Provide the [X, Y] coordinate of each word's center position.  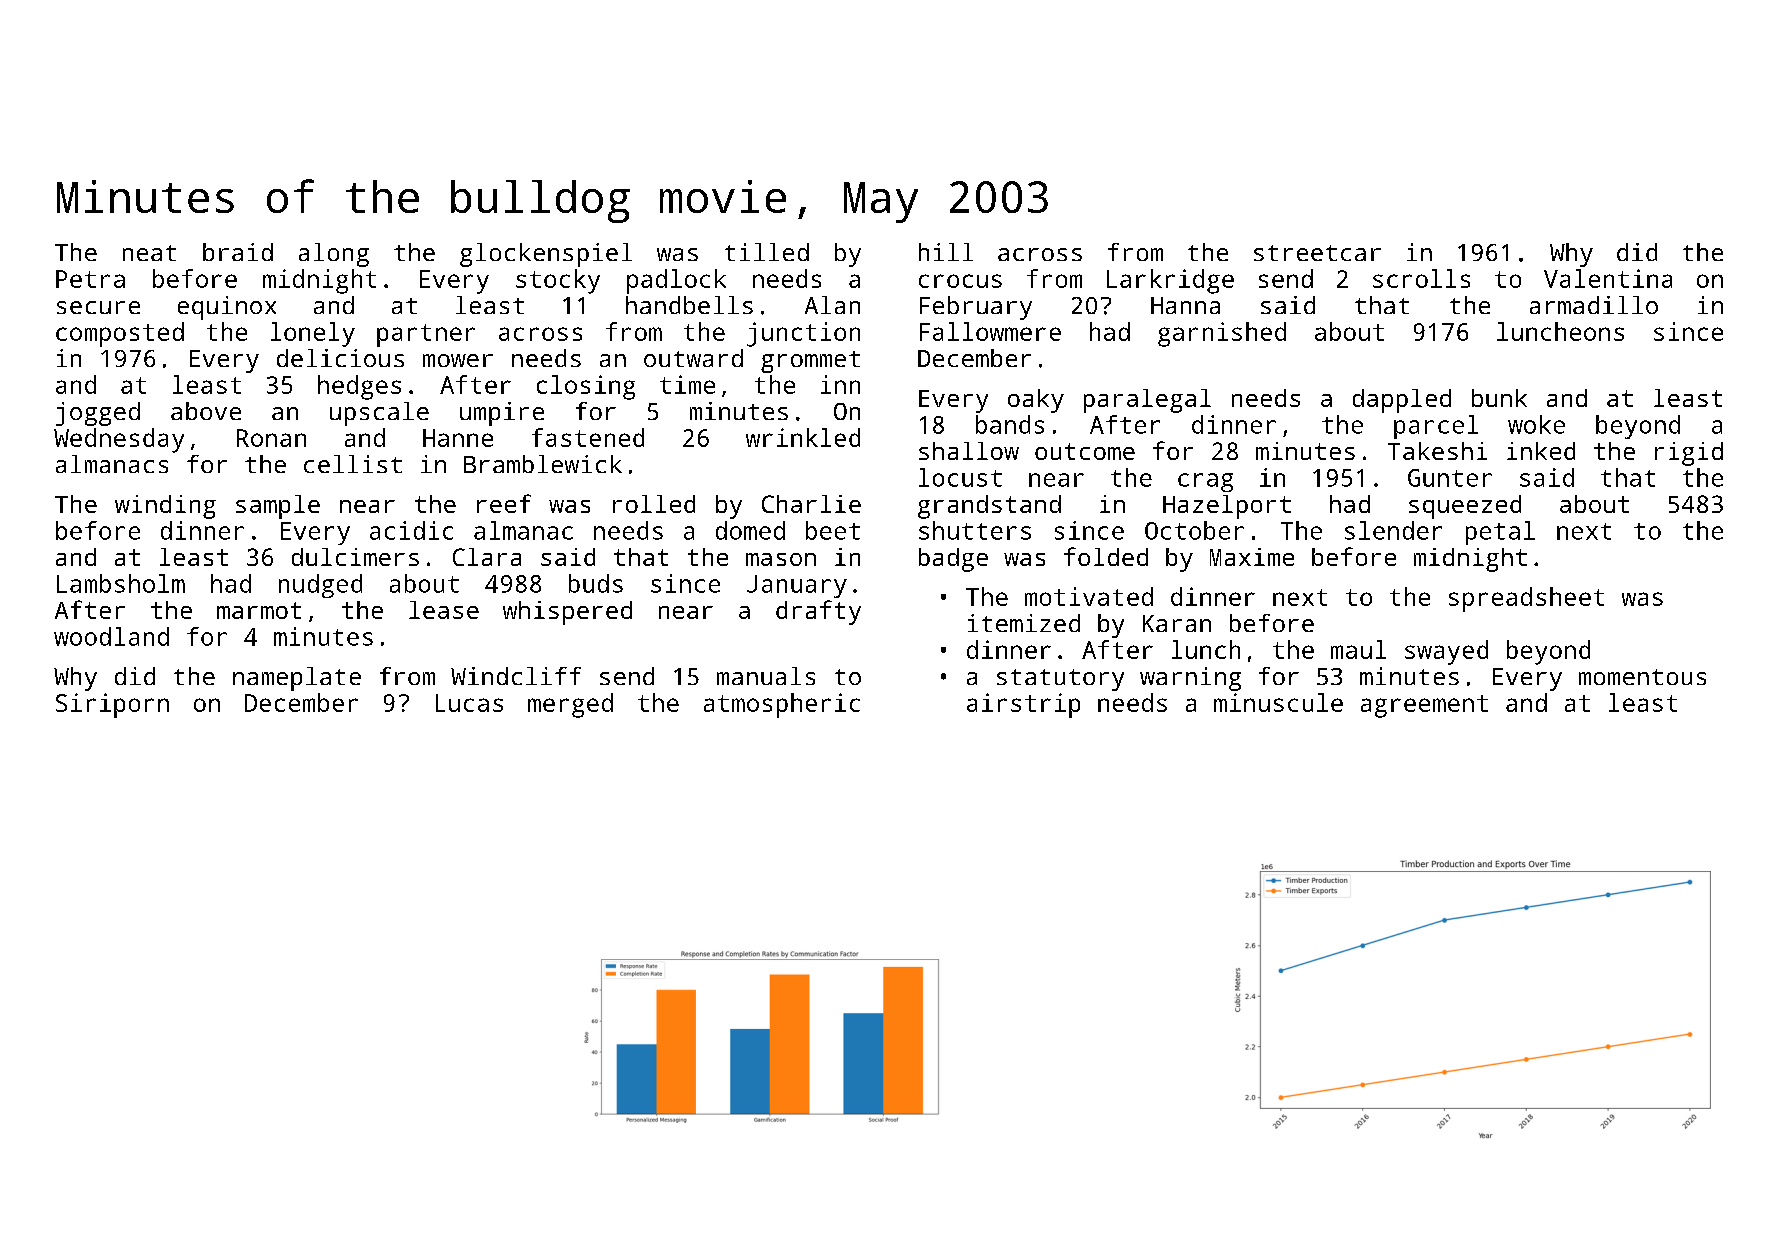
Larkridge [1170, 281]
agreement [1424, 706]
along [334, 255]
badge [953, 560]
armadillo [1594, 305]
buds [596, 583]
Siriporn [112, 705]
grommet [810, 362]
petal [1500, 533]
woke [1536, 424]
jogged [98, 414]
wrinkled [803, 437]
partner [426, 335]
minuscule [1278, 702]
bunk [1499, 398]
